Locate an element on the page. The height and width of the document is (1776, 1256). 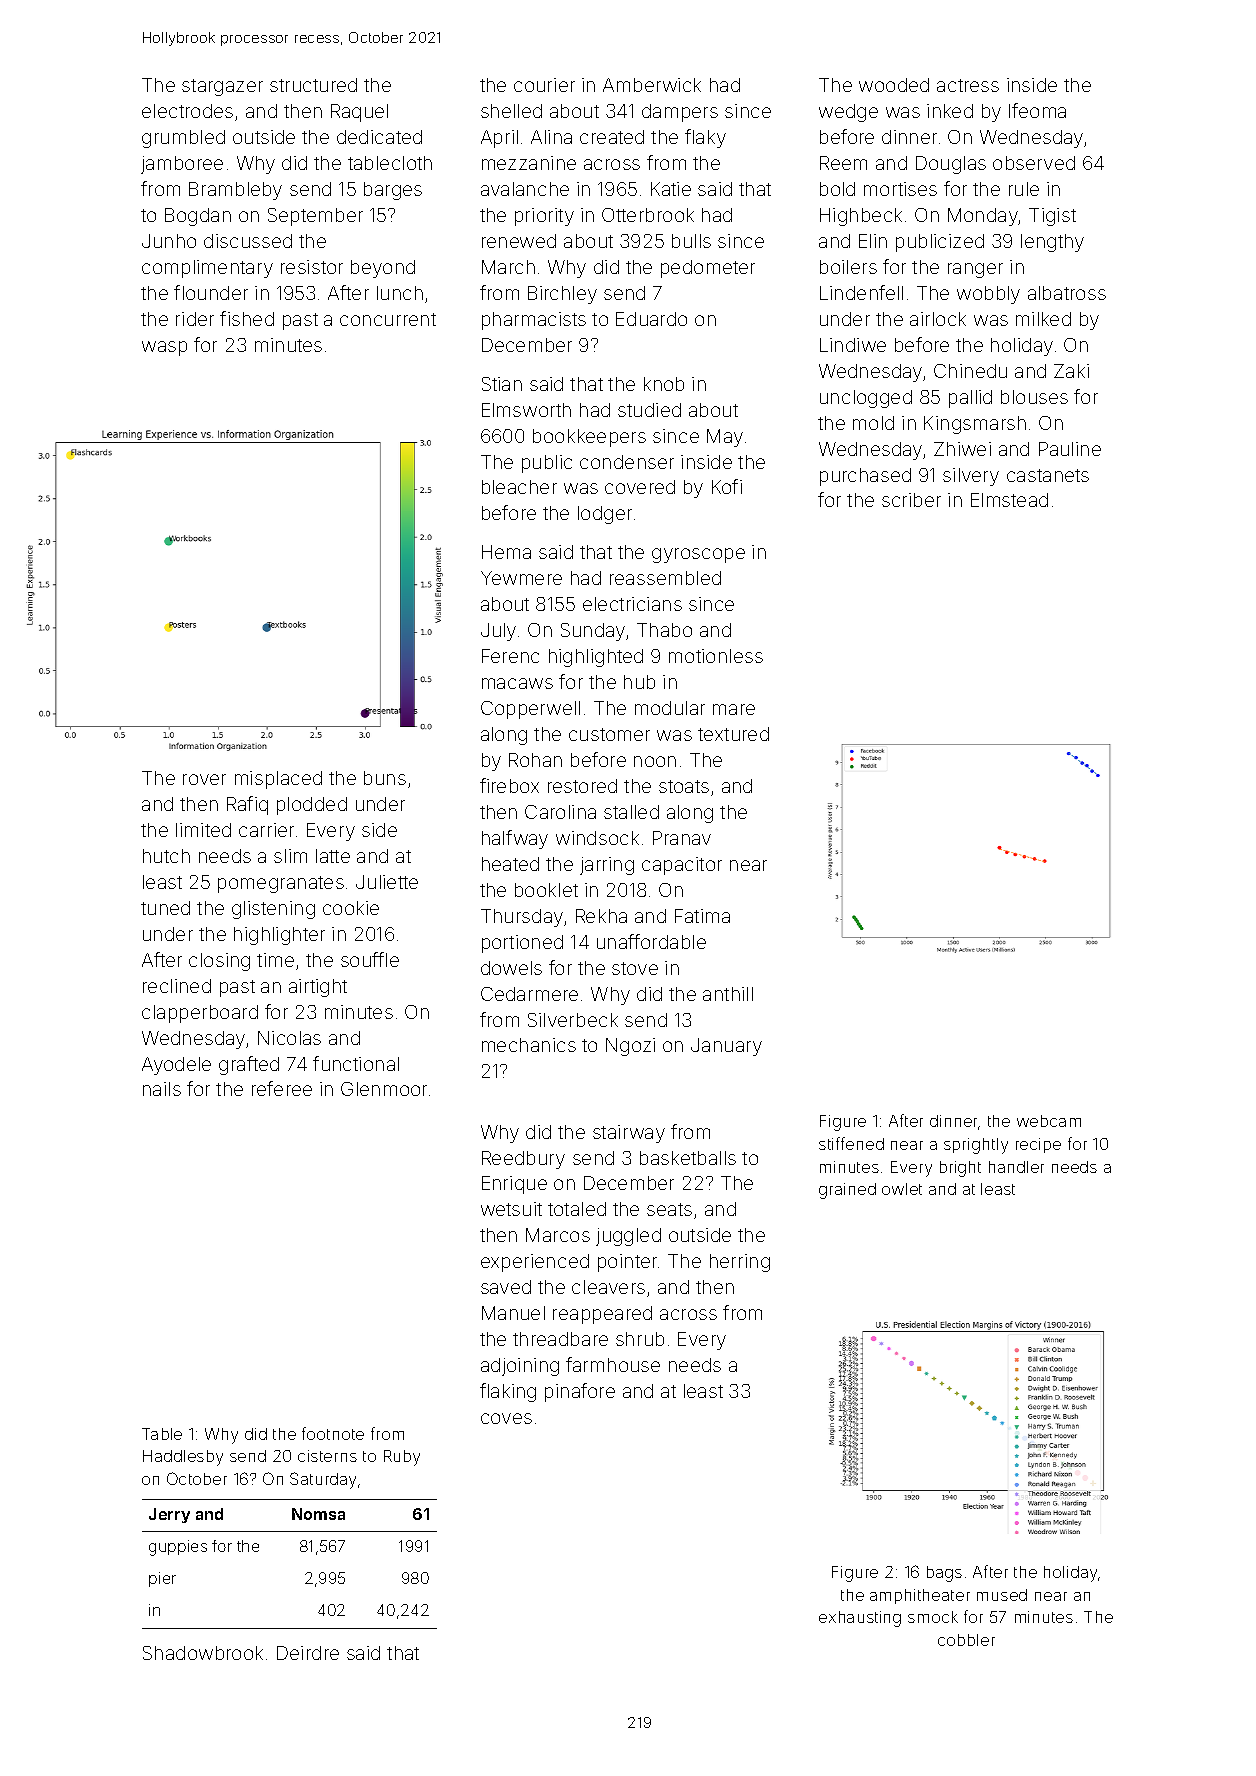
handler is located at coordinates (1016, 1167).
